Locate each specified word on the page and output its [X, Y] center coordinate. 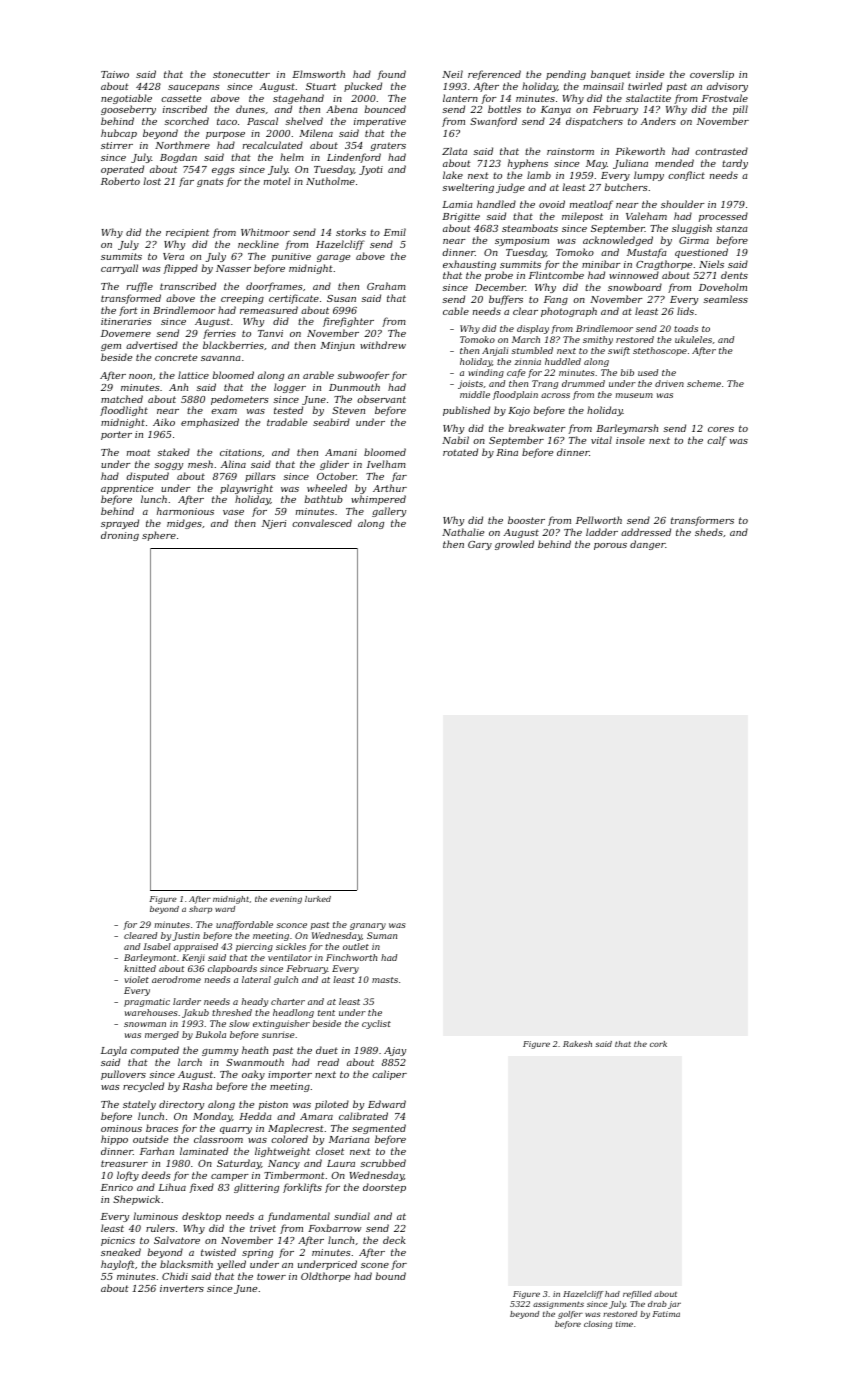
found [391, 75]
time [624, 1324]
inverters [182, 1288]
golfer [570, 1315]
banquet [611, 75]
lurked [318, 899]
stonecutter [241, 74]
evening [286, 900]
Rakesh [577, 1044]
